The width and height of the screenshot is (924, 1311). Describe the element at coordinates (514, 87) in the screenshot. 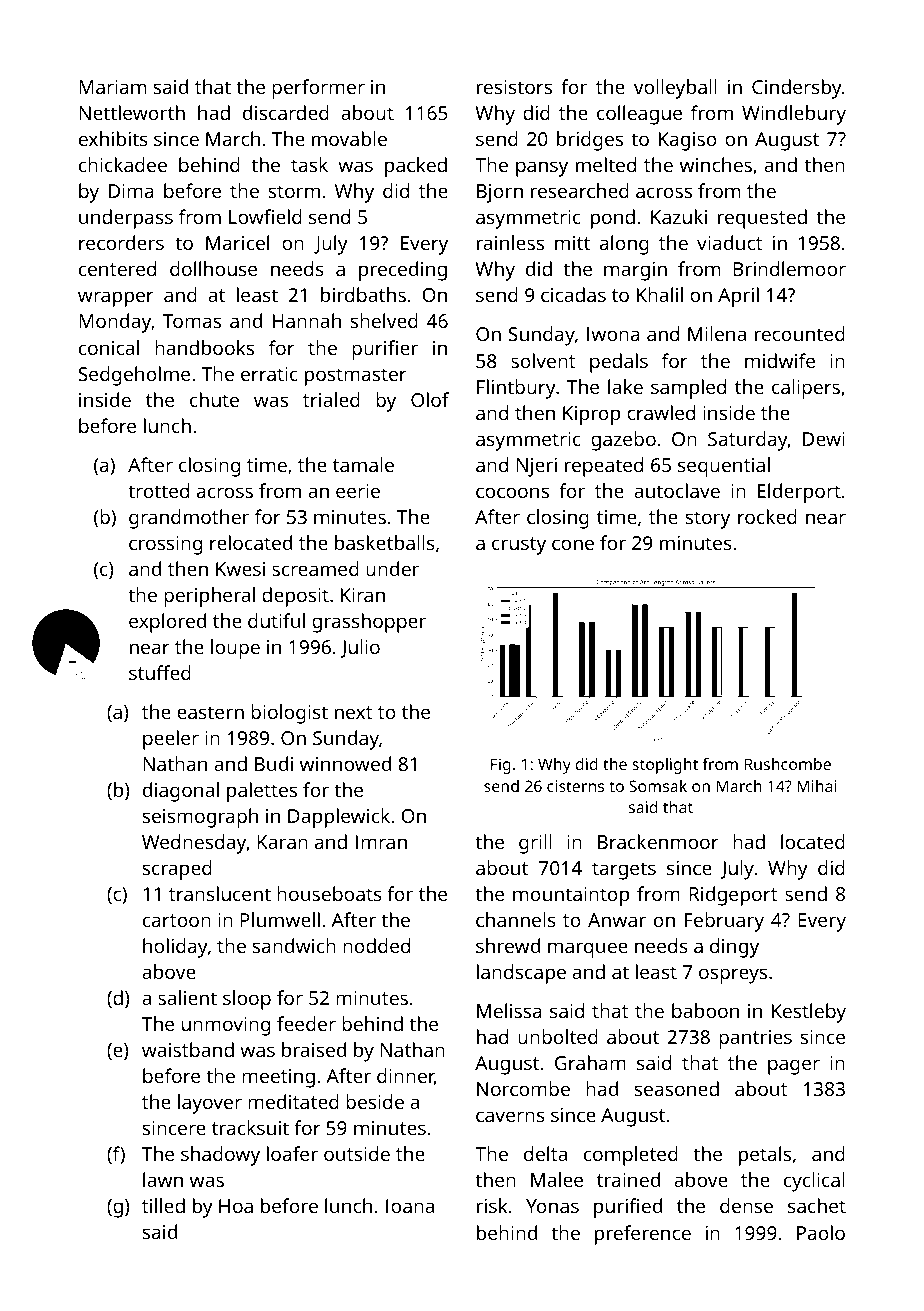

I see `resistors` at that location.
